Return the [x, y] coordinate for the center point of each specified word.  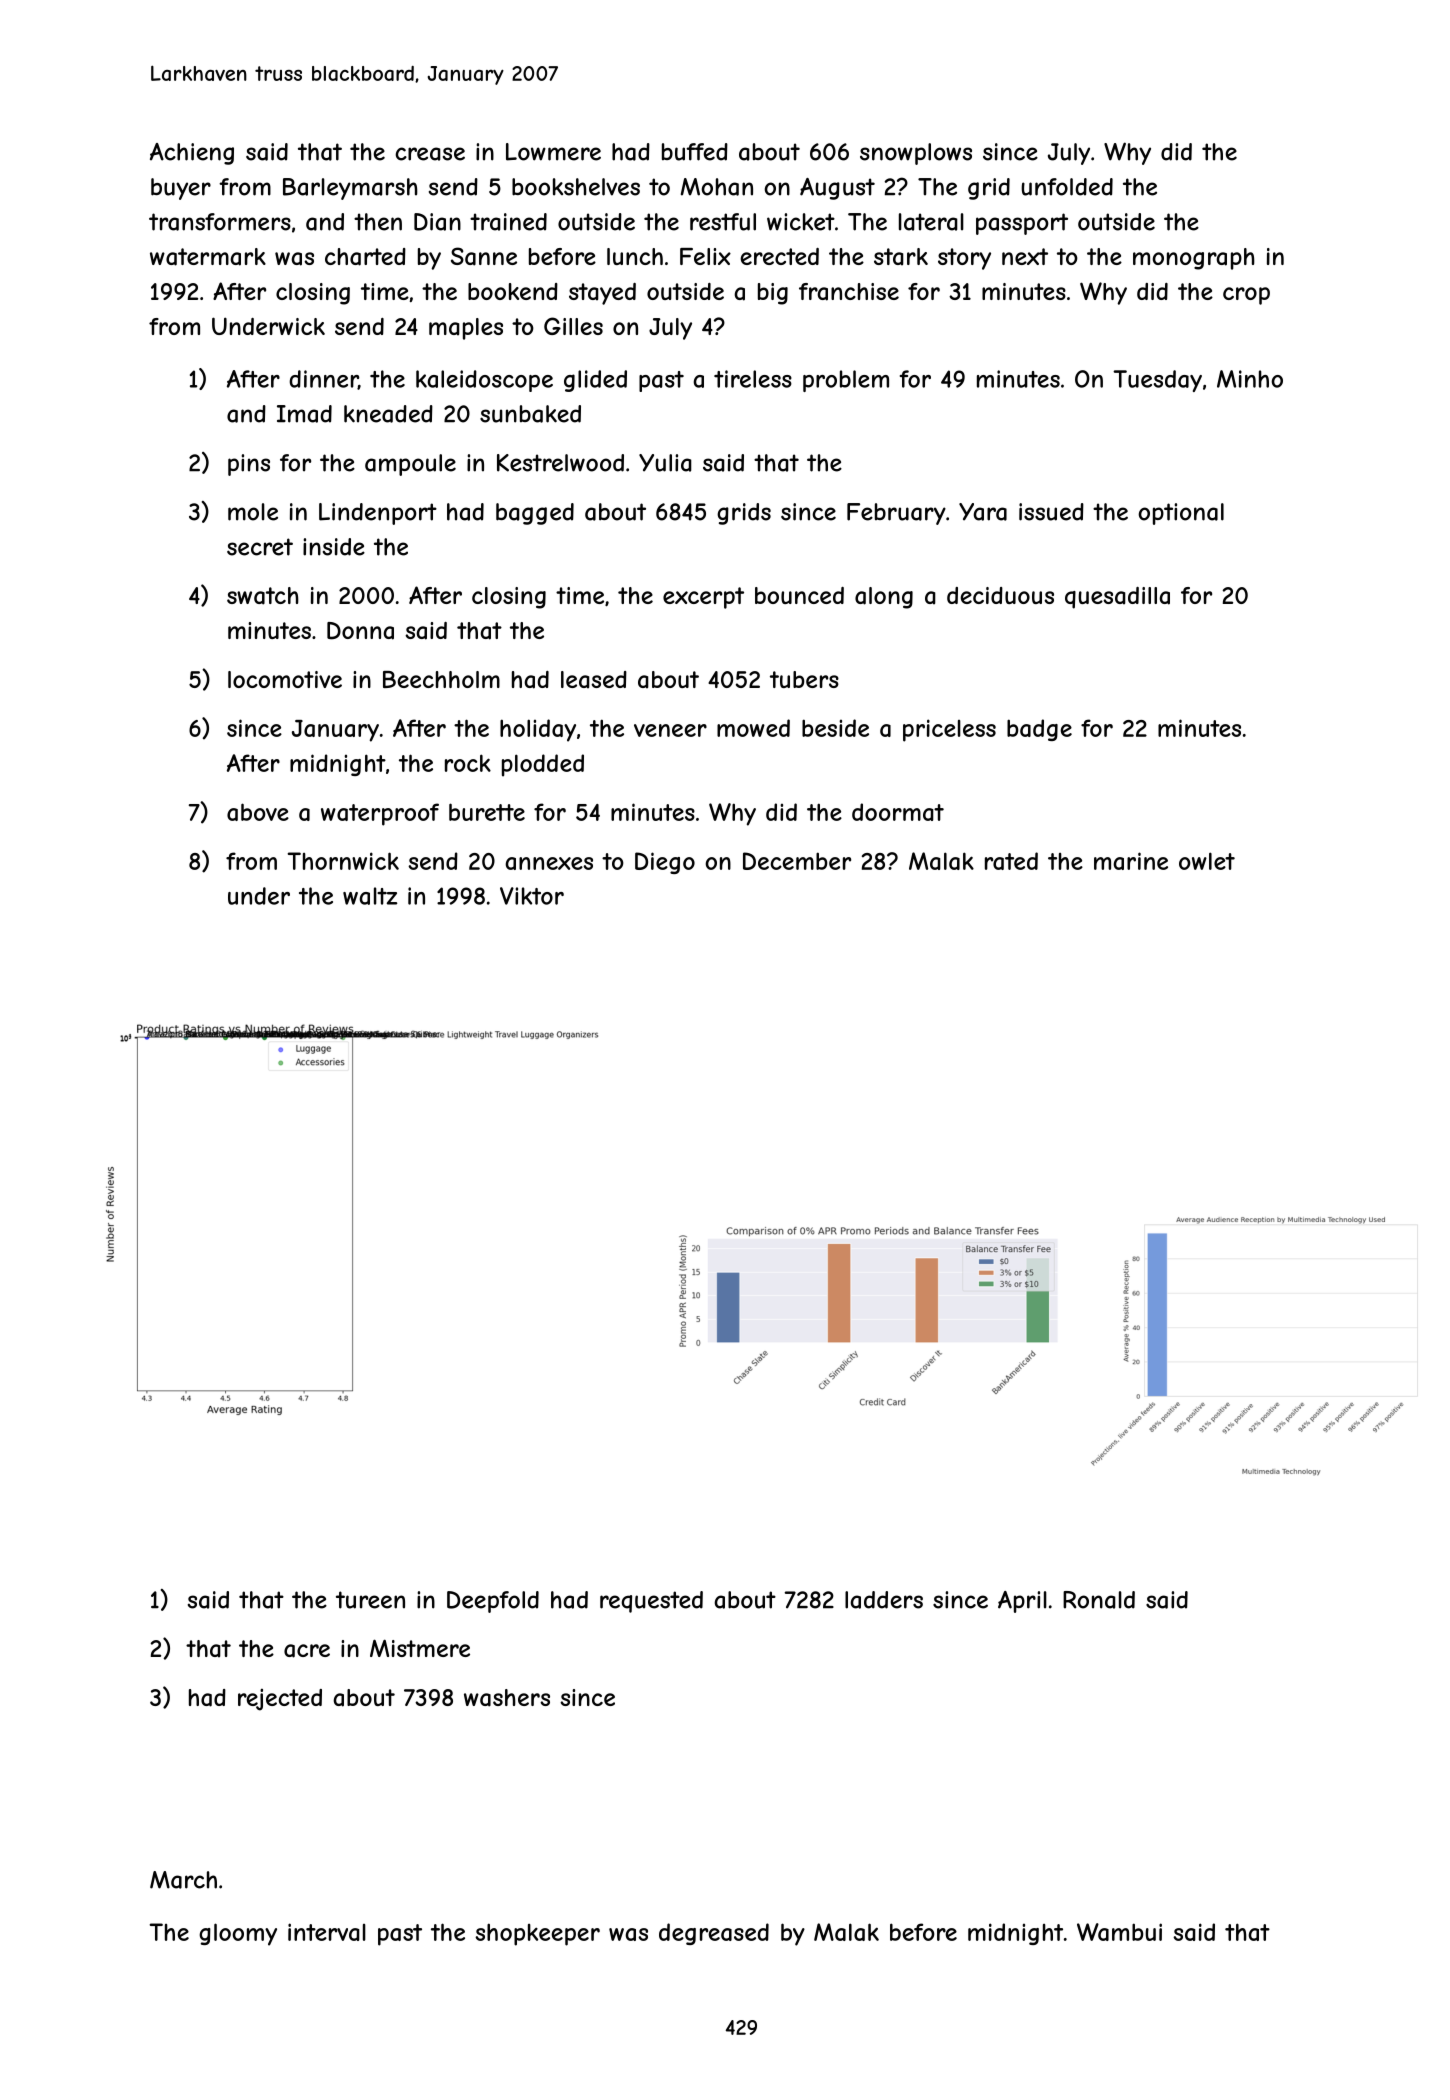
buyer [181, 189]
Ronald [1099, 1600]
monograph [1194, 259]
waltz [370, 896]
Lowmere [553, 152]
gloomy [238, 1934]
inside [334, 547]
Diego [665, 863]
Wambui [1119, 1932]
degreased [714, 1934]
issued [1051, 512]
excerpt [703, 598]
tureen [370, 1600]
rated [1011, 861]
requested [651, 1602]
